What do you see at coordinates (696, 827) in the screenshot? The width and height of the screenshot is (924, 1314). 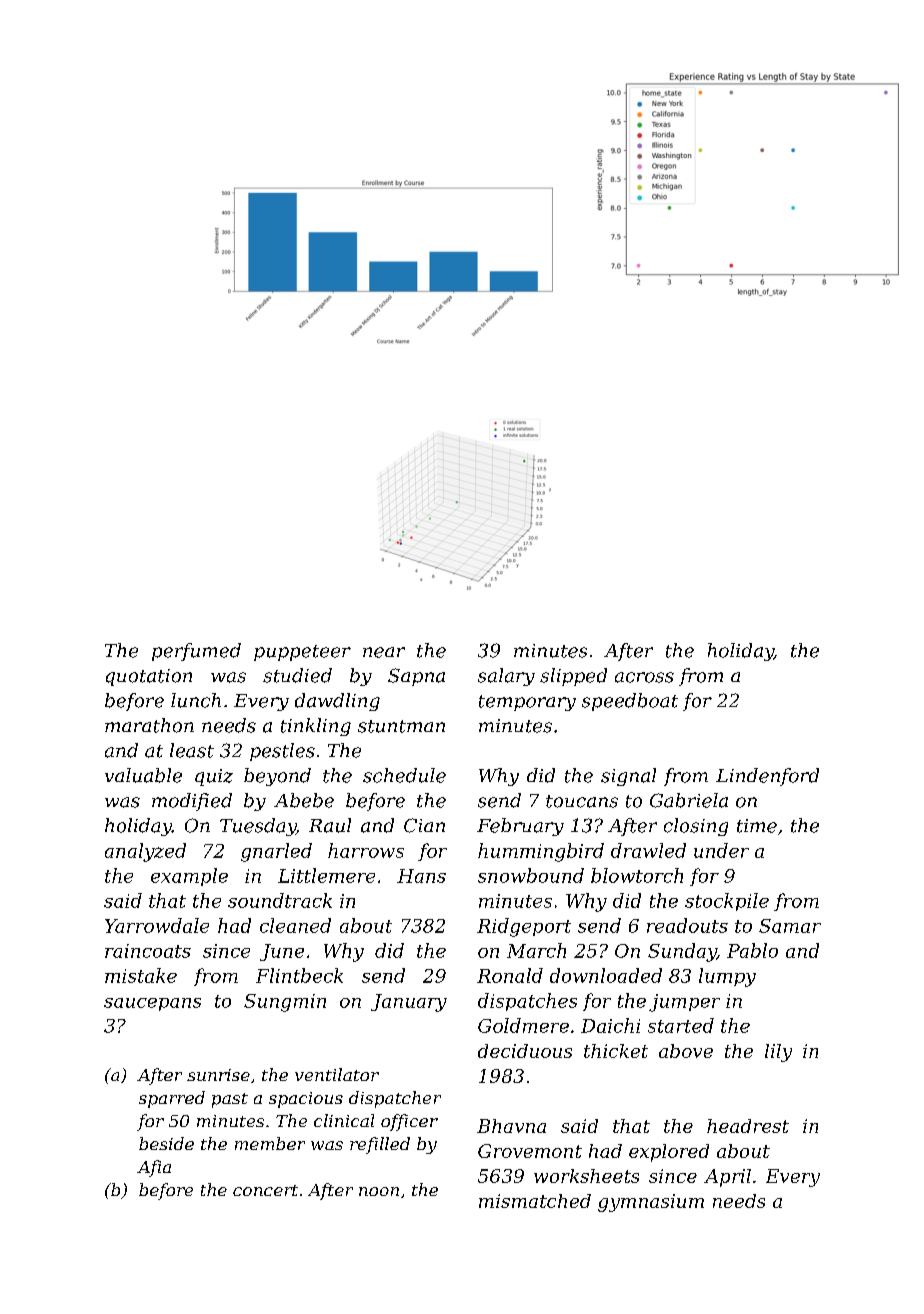 I see `closing` at bounding box center [696, 827].
